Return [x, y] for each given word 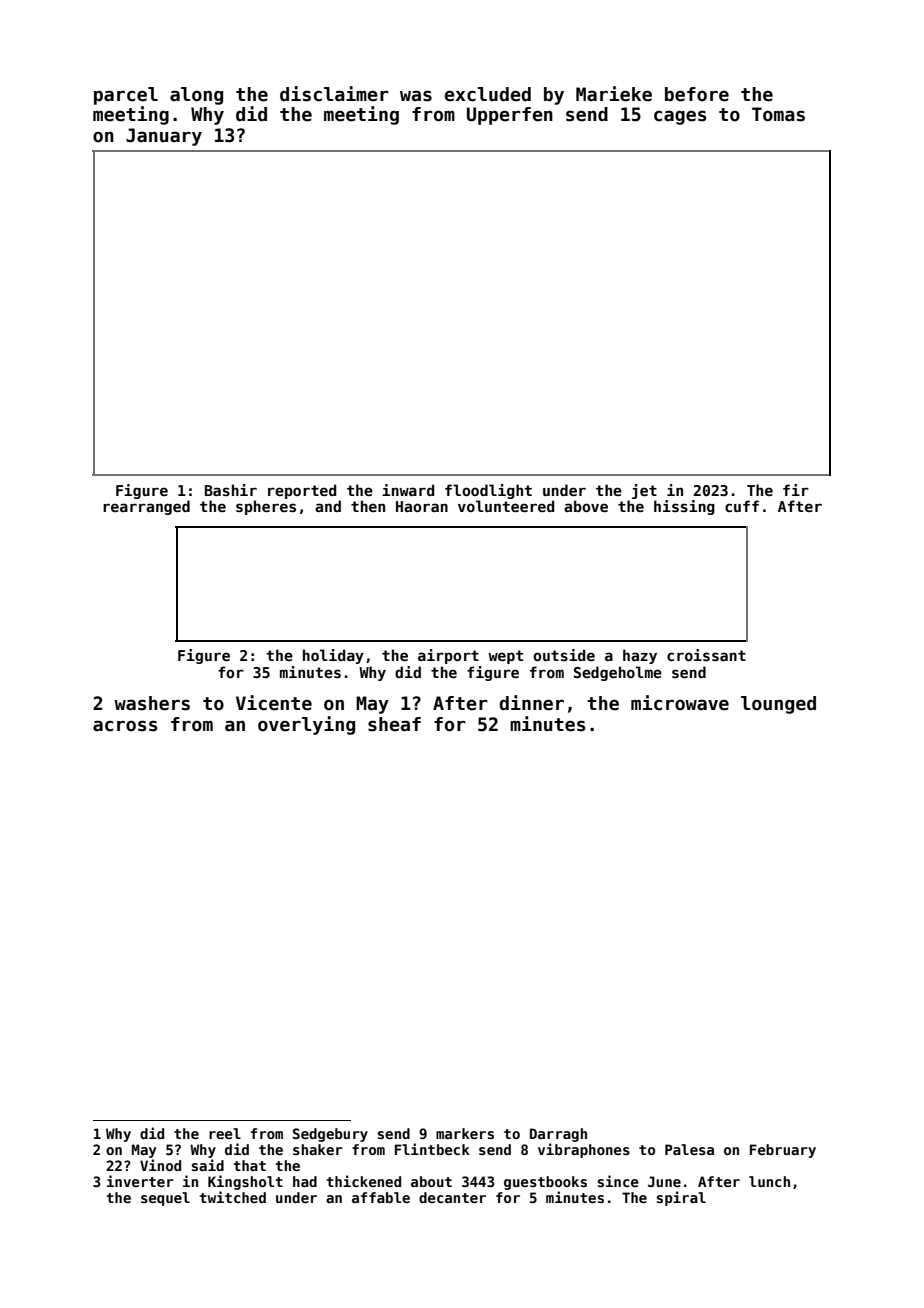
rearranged [146, 507]
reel [225, 1133]
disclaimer [334, 94]
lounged [778, 705]
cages [680, 117]
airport [448, 656]
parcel [126, 96]
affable [381, 1197]
